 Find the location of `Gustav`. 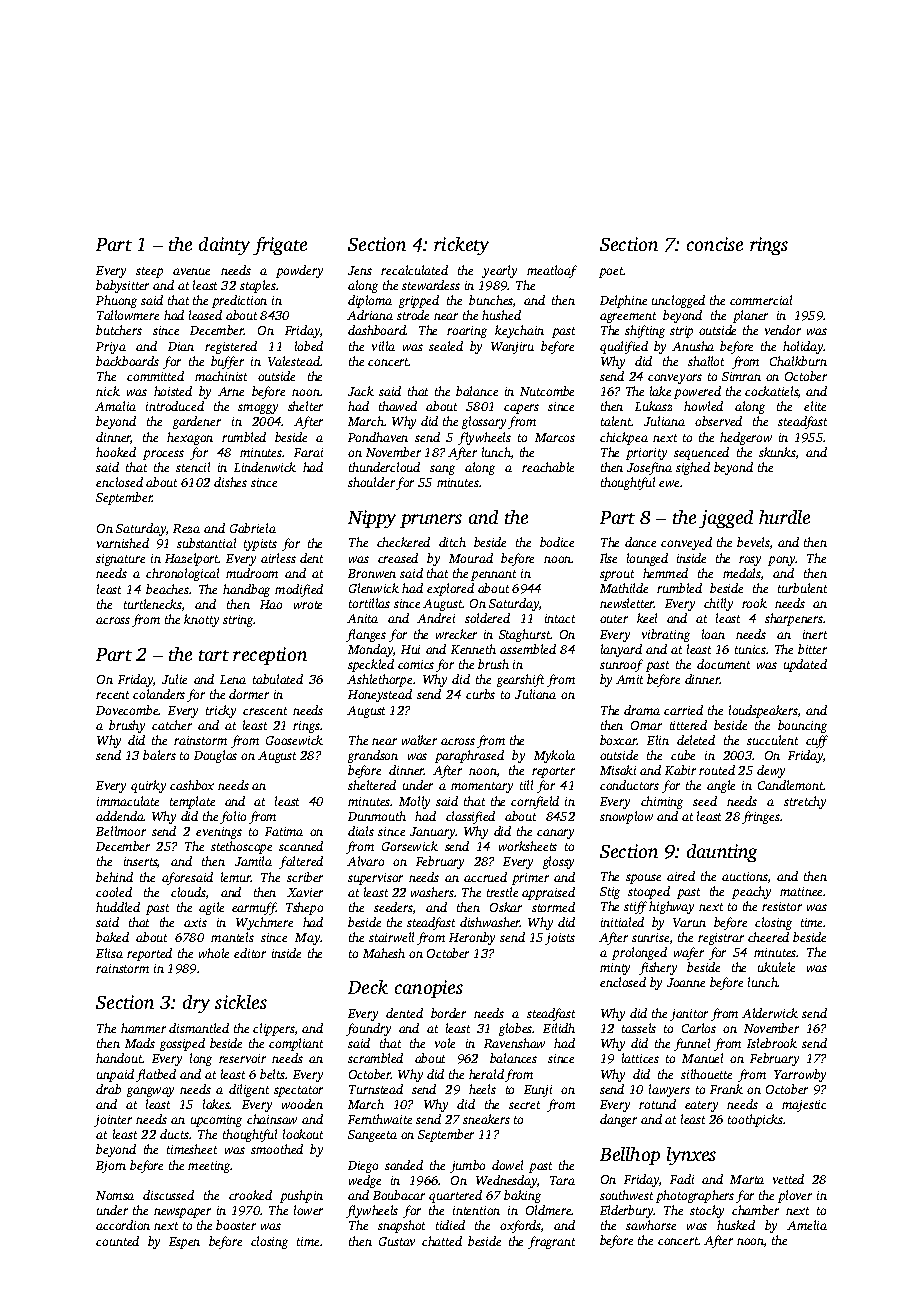

Gustav is located at coordinates (397, 1241).
